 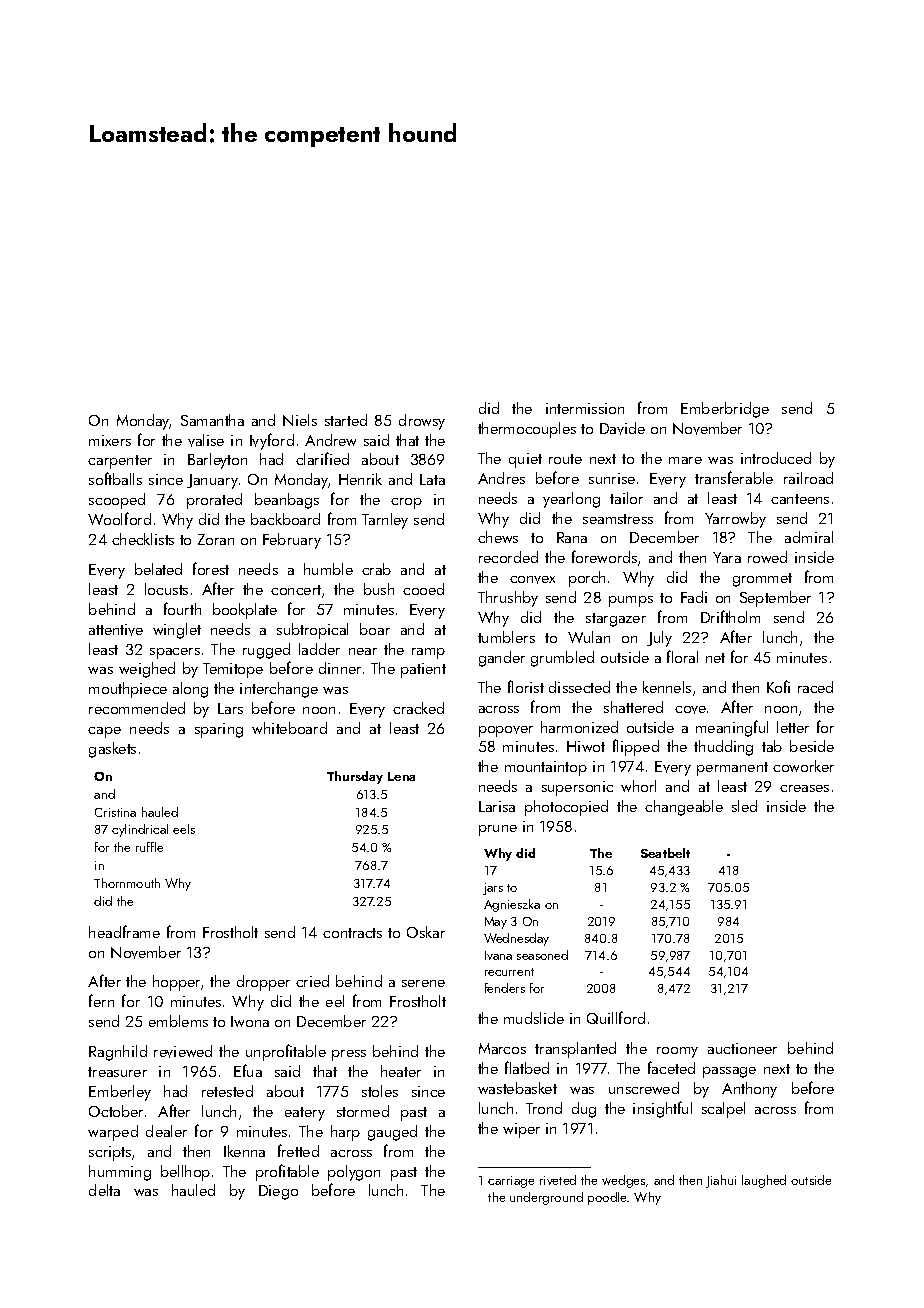 What do you see at coordinates (355, 777) in the screenshot?
I see `Thursday` at bounding box center [355, 777].
